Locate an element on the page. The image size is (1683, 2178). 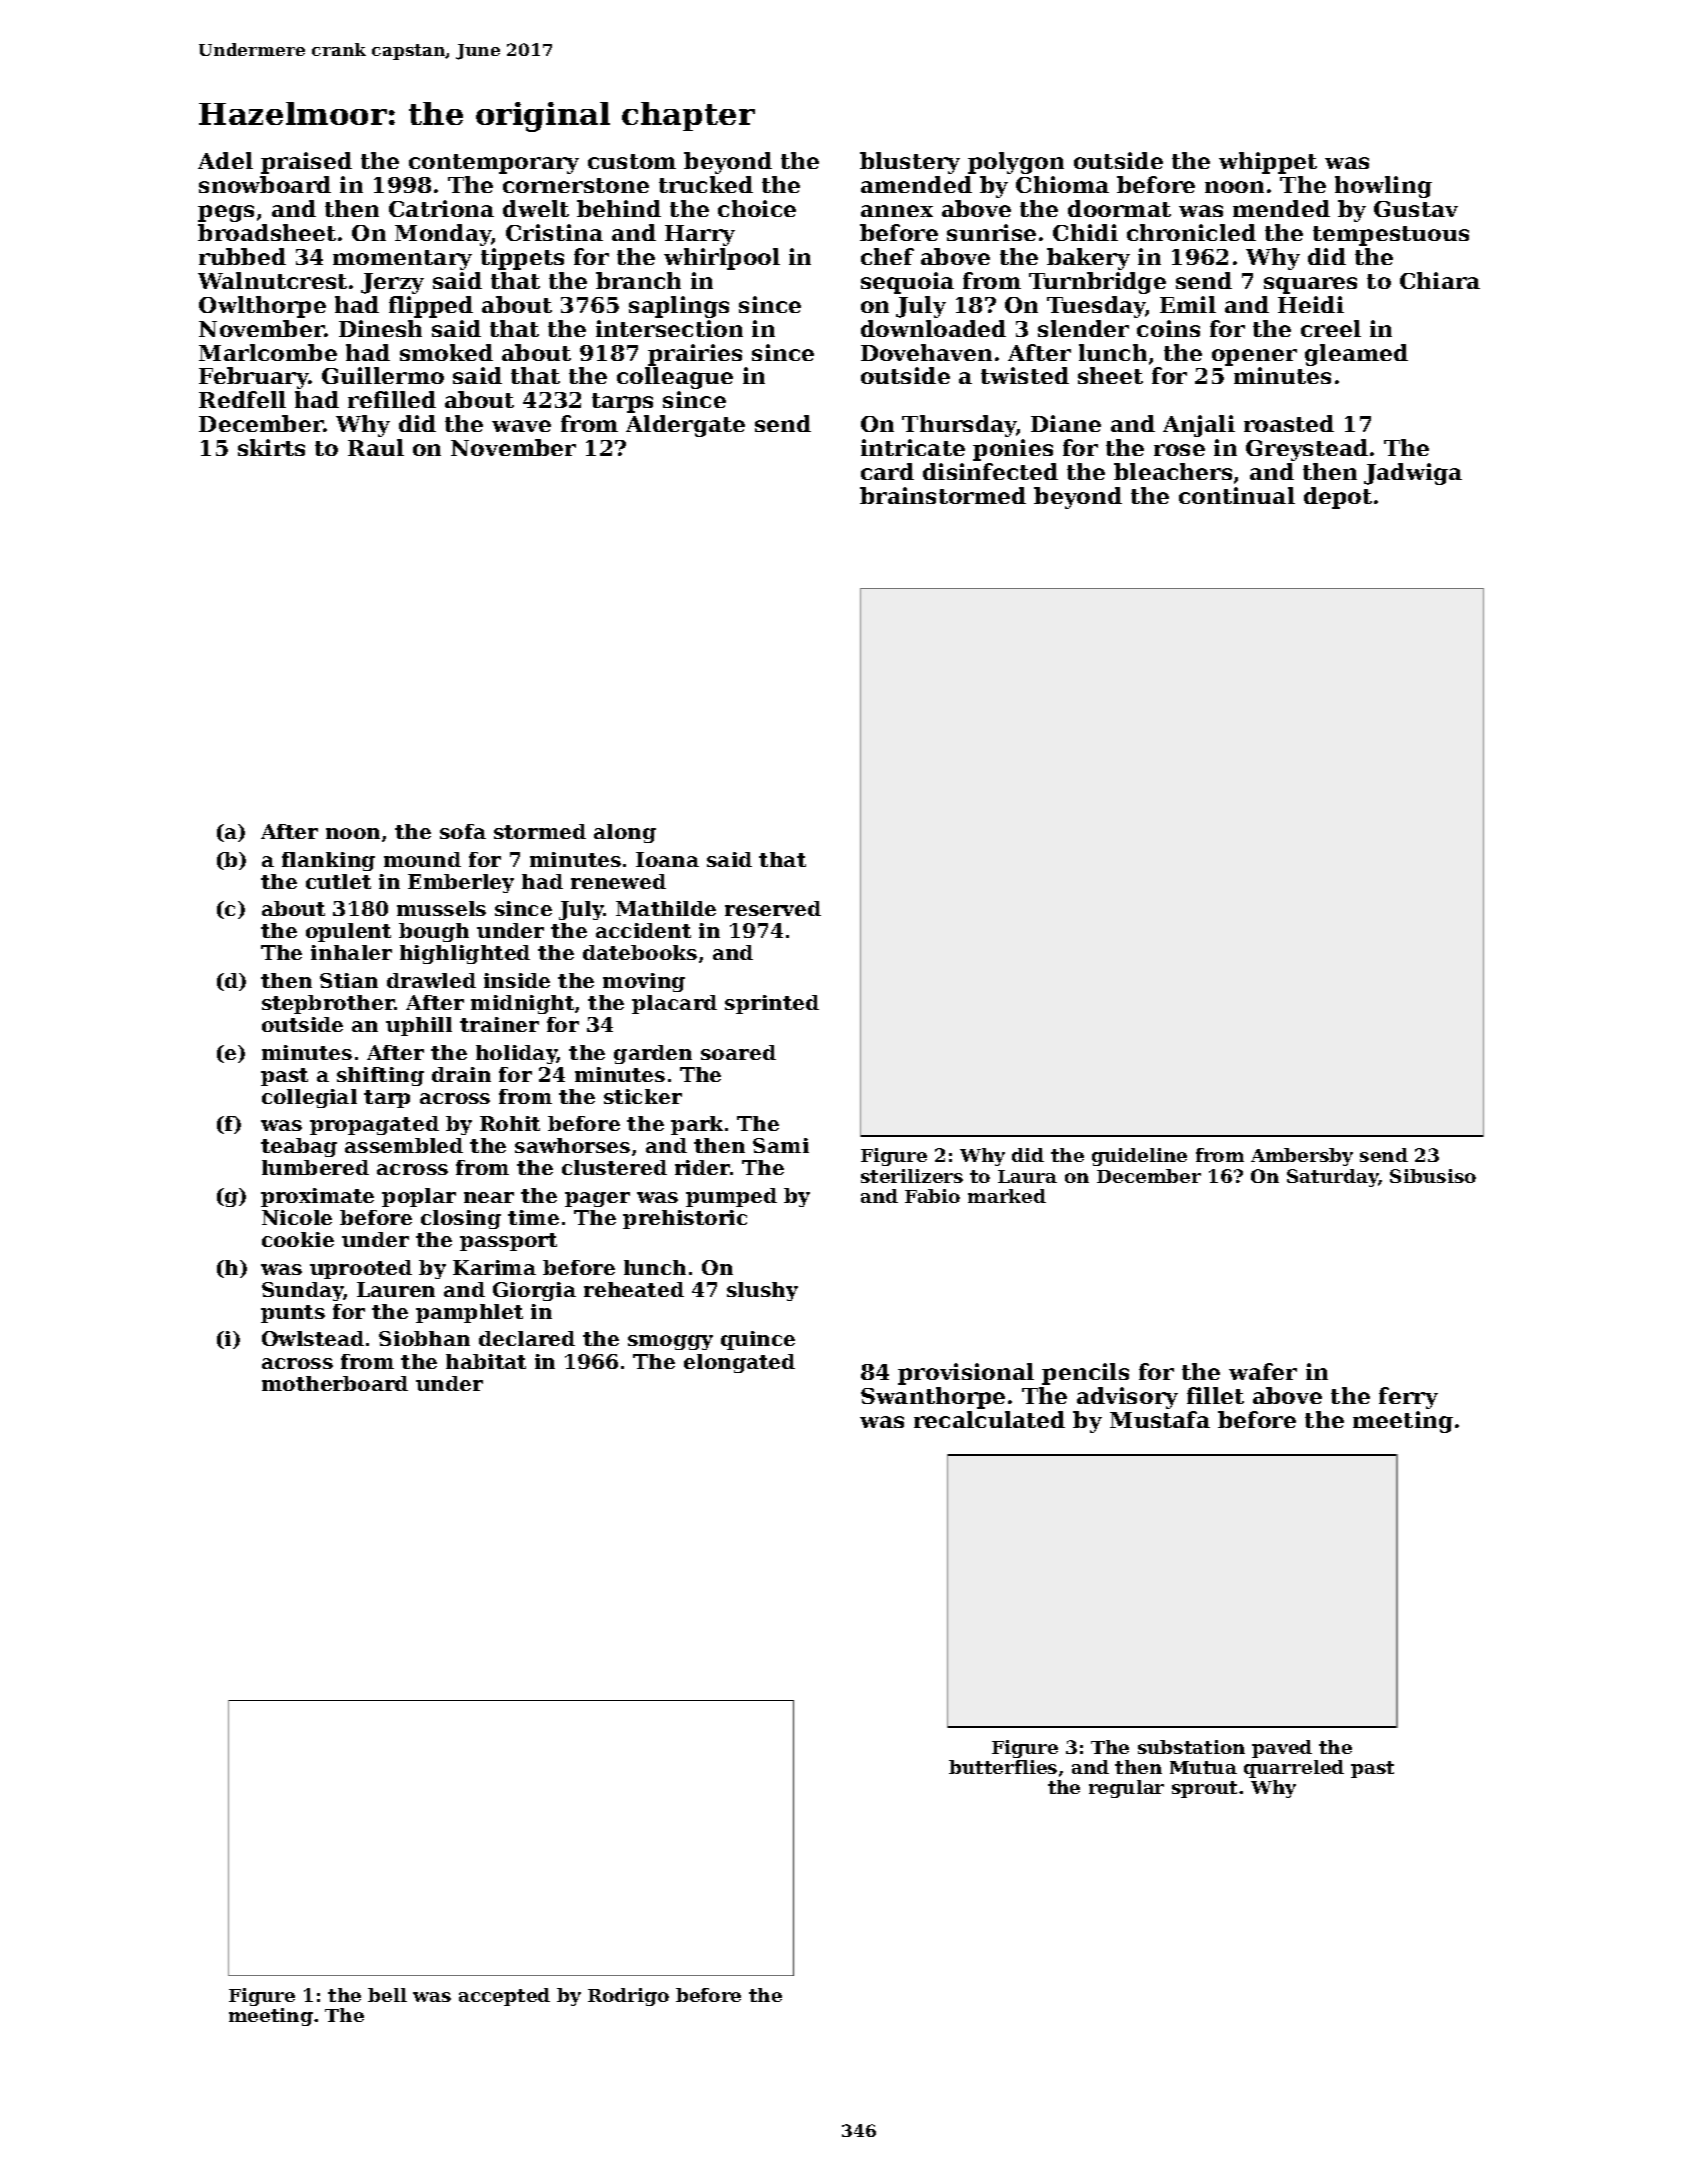
butterflies is located at coordinates (1003, 1767).
